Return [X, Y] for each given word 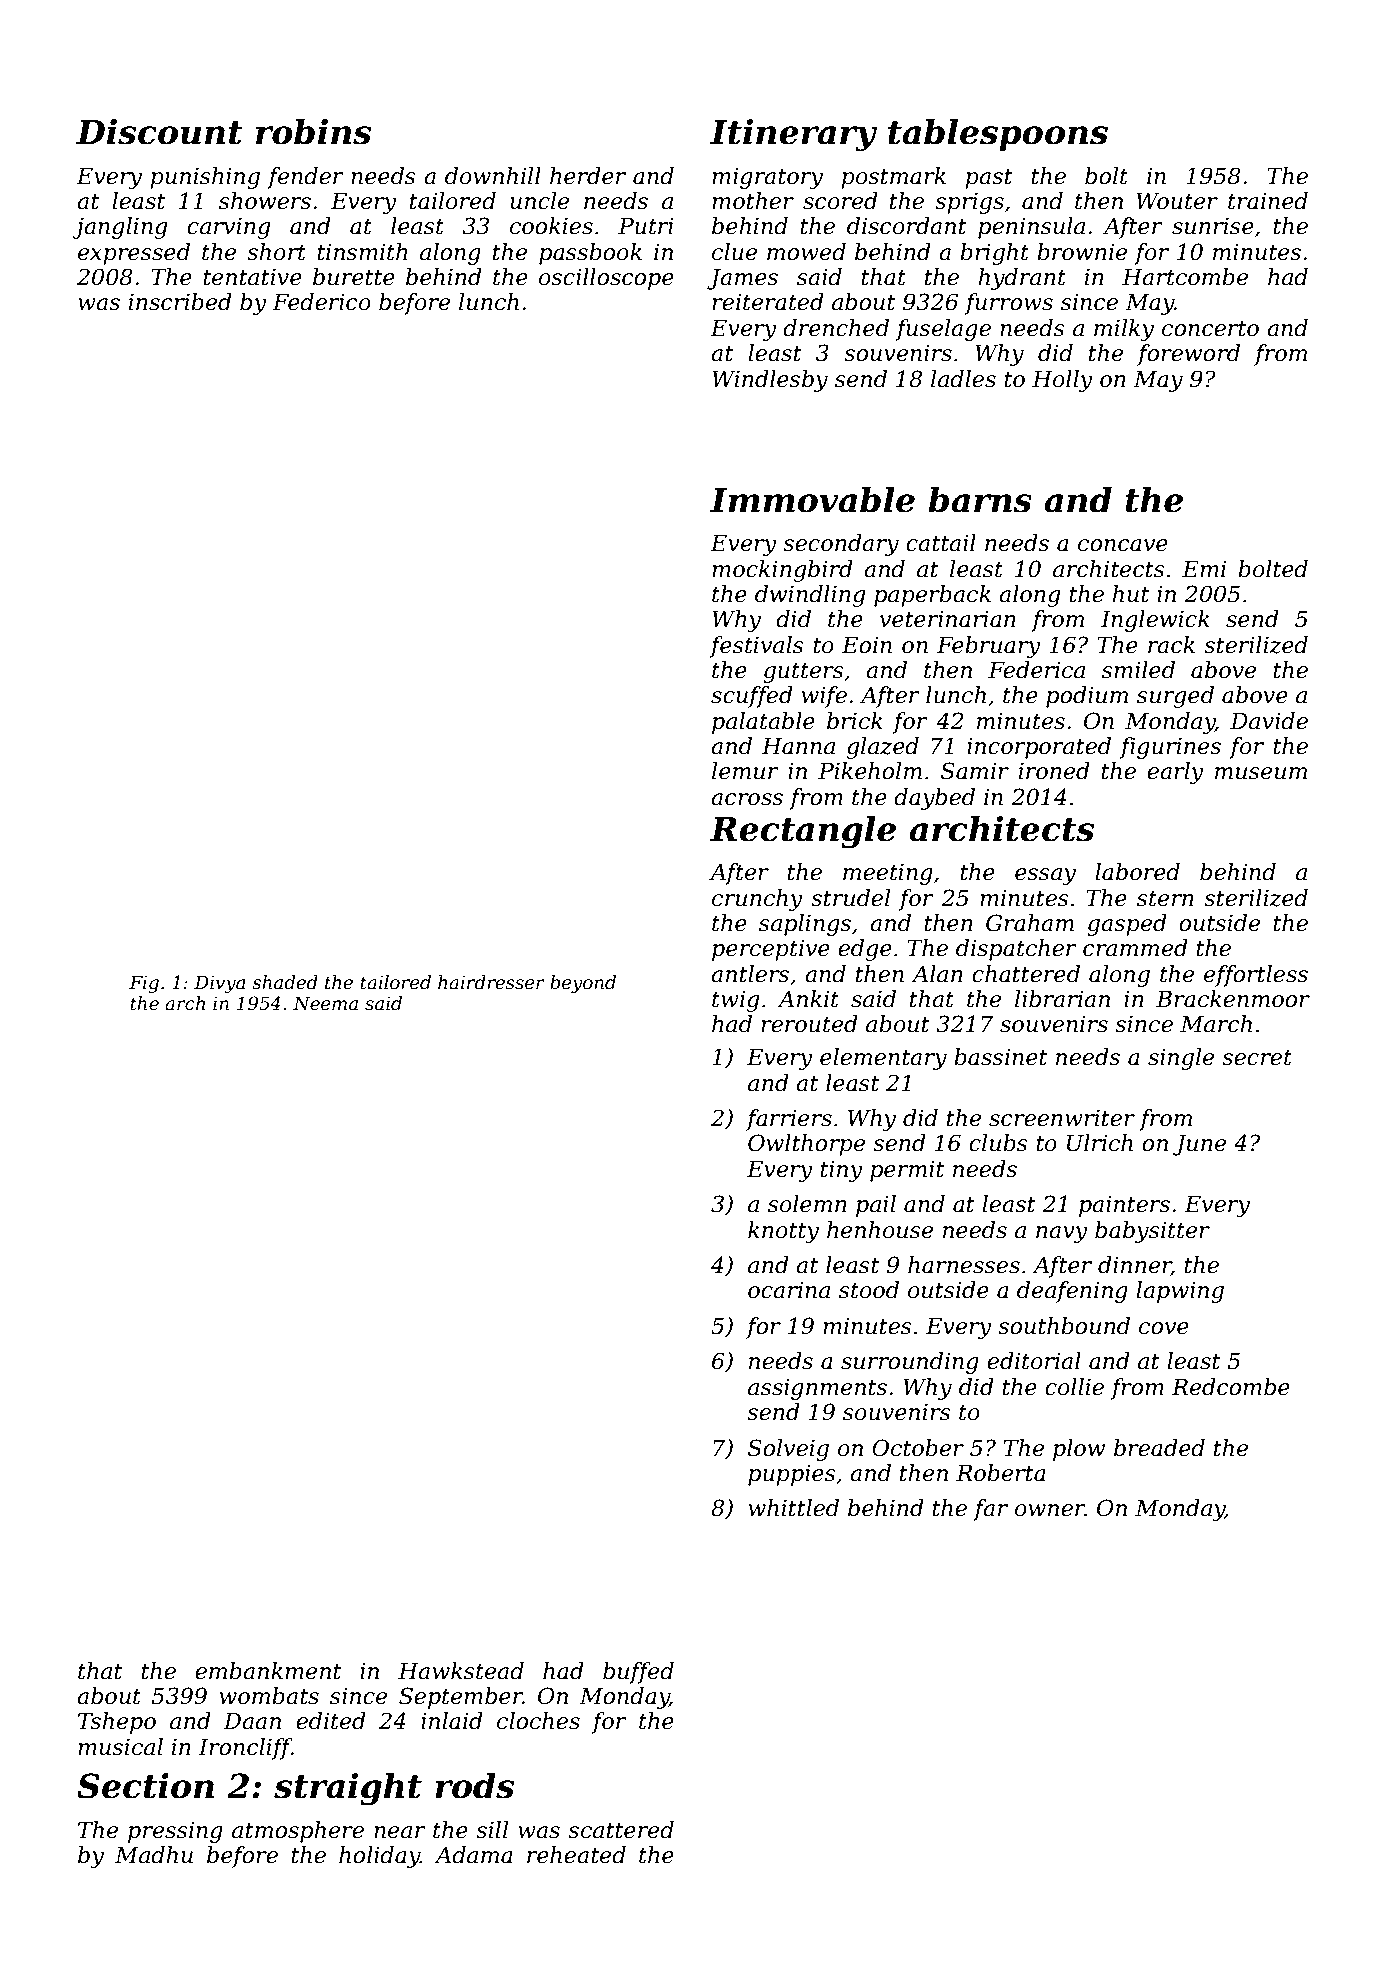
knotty [783, 1232]
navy [1062, 1234]
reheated [576, 1855]
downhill [493, 176]
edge [865, 950]
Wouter [1177, 201]
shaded [285, 982]
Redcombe [1231, 1387]
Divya [219, 984]
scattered [621, 1830]
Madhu [154, 1855]
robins [313, 132]
